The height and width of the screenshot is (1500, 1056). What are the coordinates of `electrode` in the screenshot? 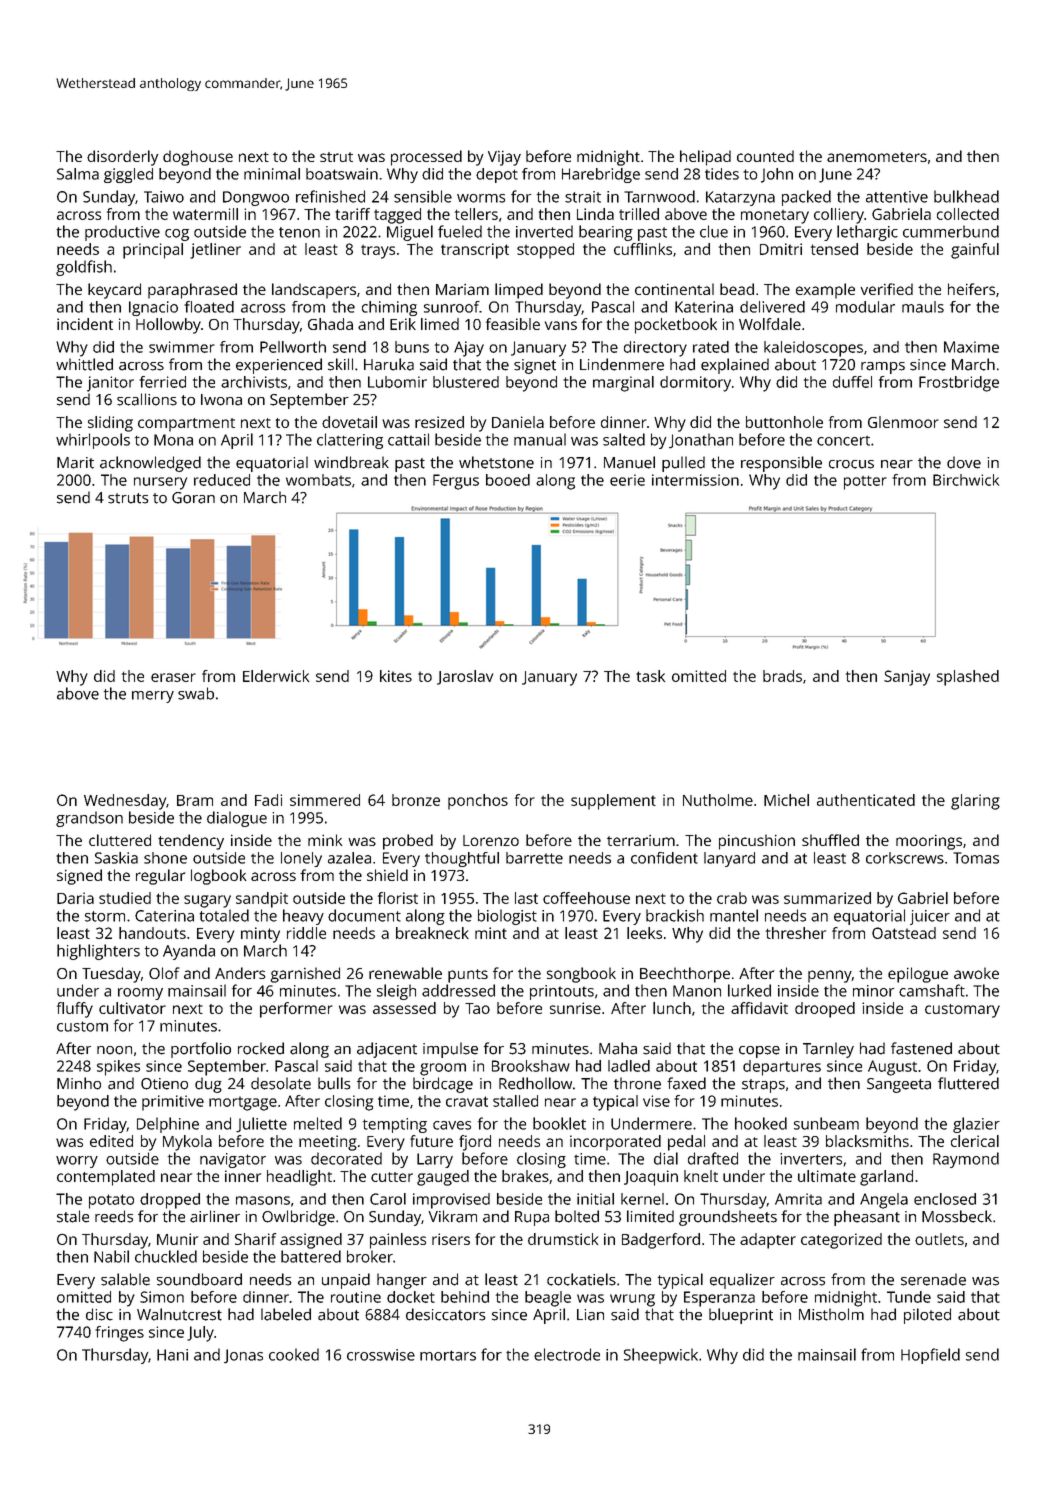 It's located at (567, 1354).
